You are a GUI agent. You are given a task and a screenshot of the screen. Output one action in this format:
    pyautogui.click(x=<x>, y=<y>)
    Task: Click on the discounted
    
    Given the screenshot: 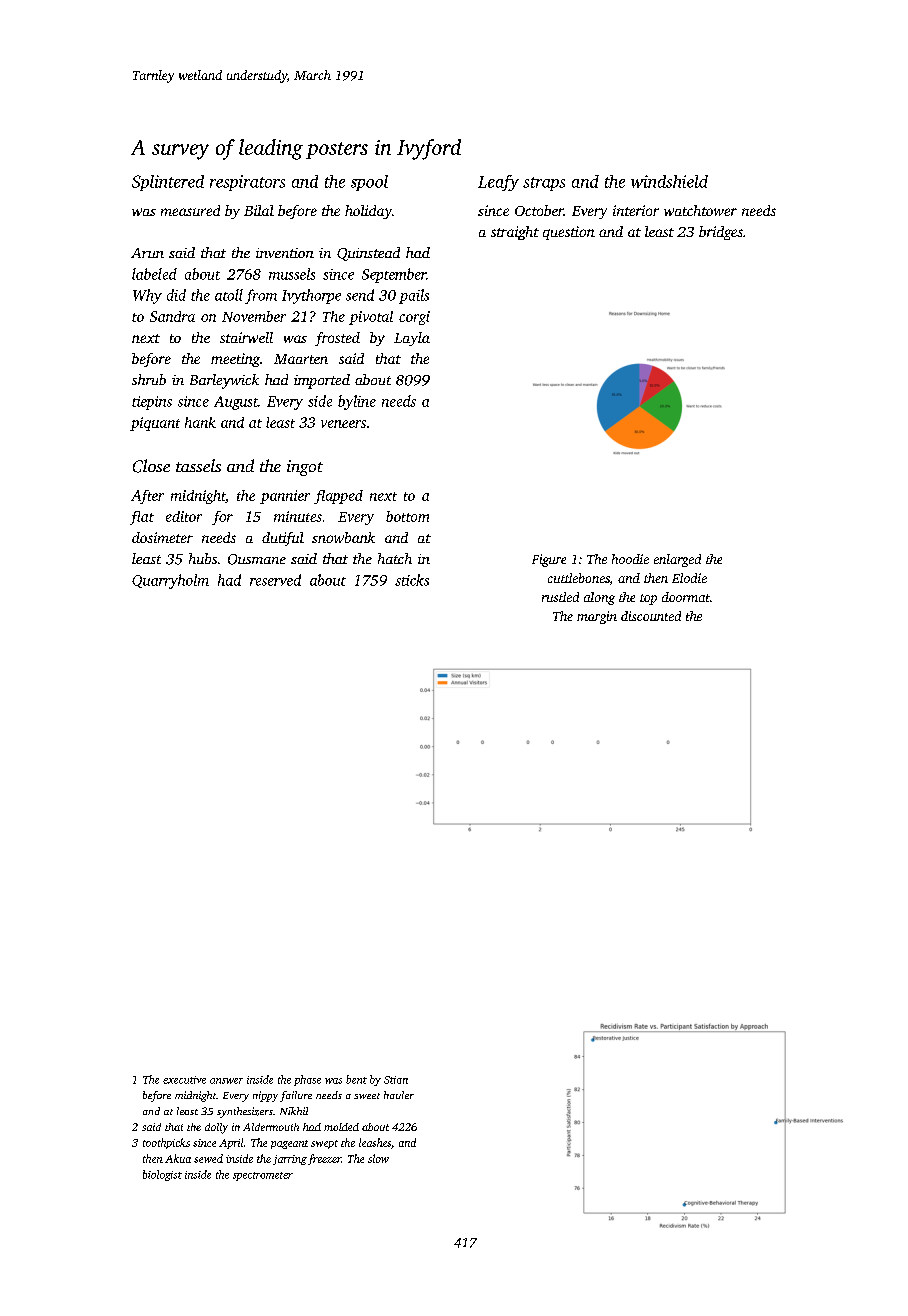 What is the action you would take?
    pyautogui.click(x=651, y=616)
